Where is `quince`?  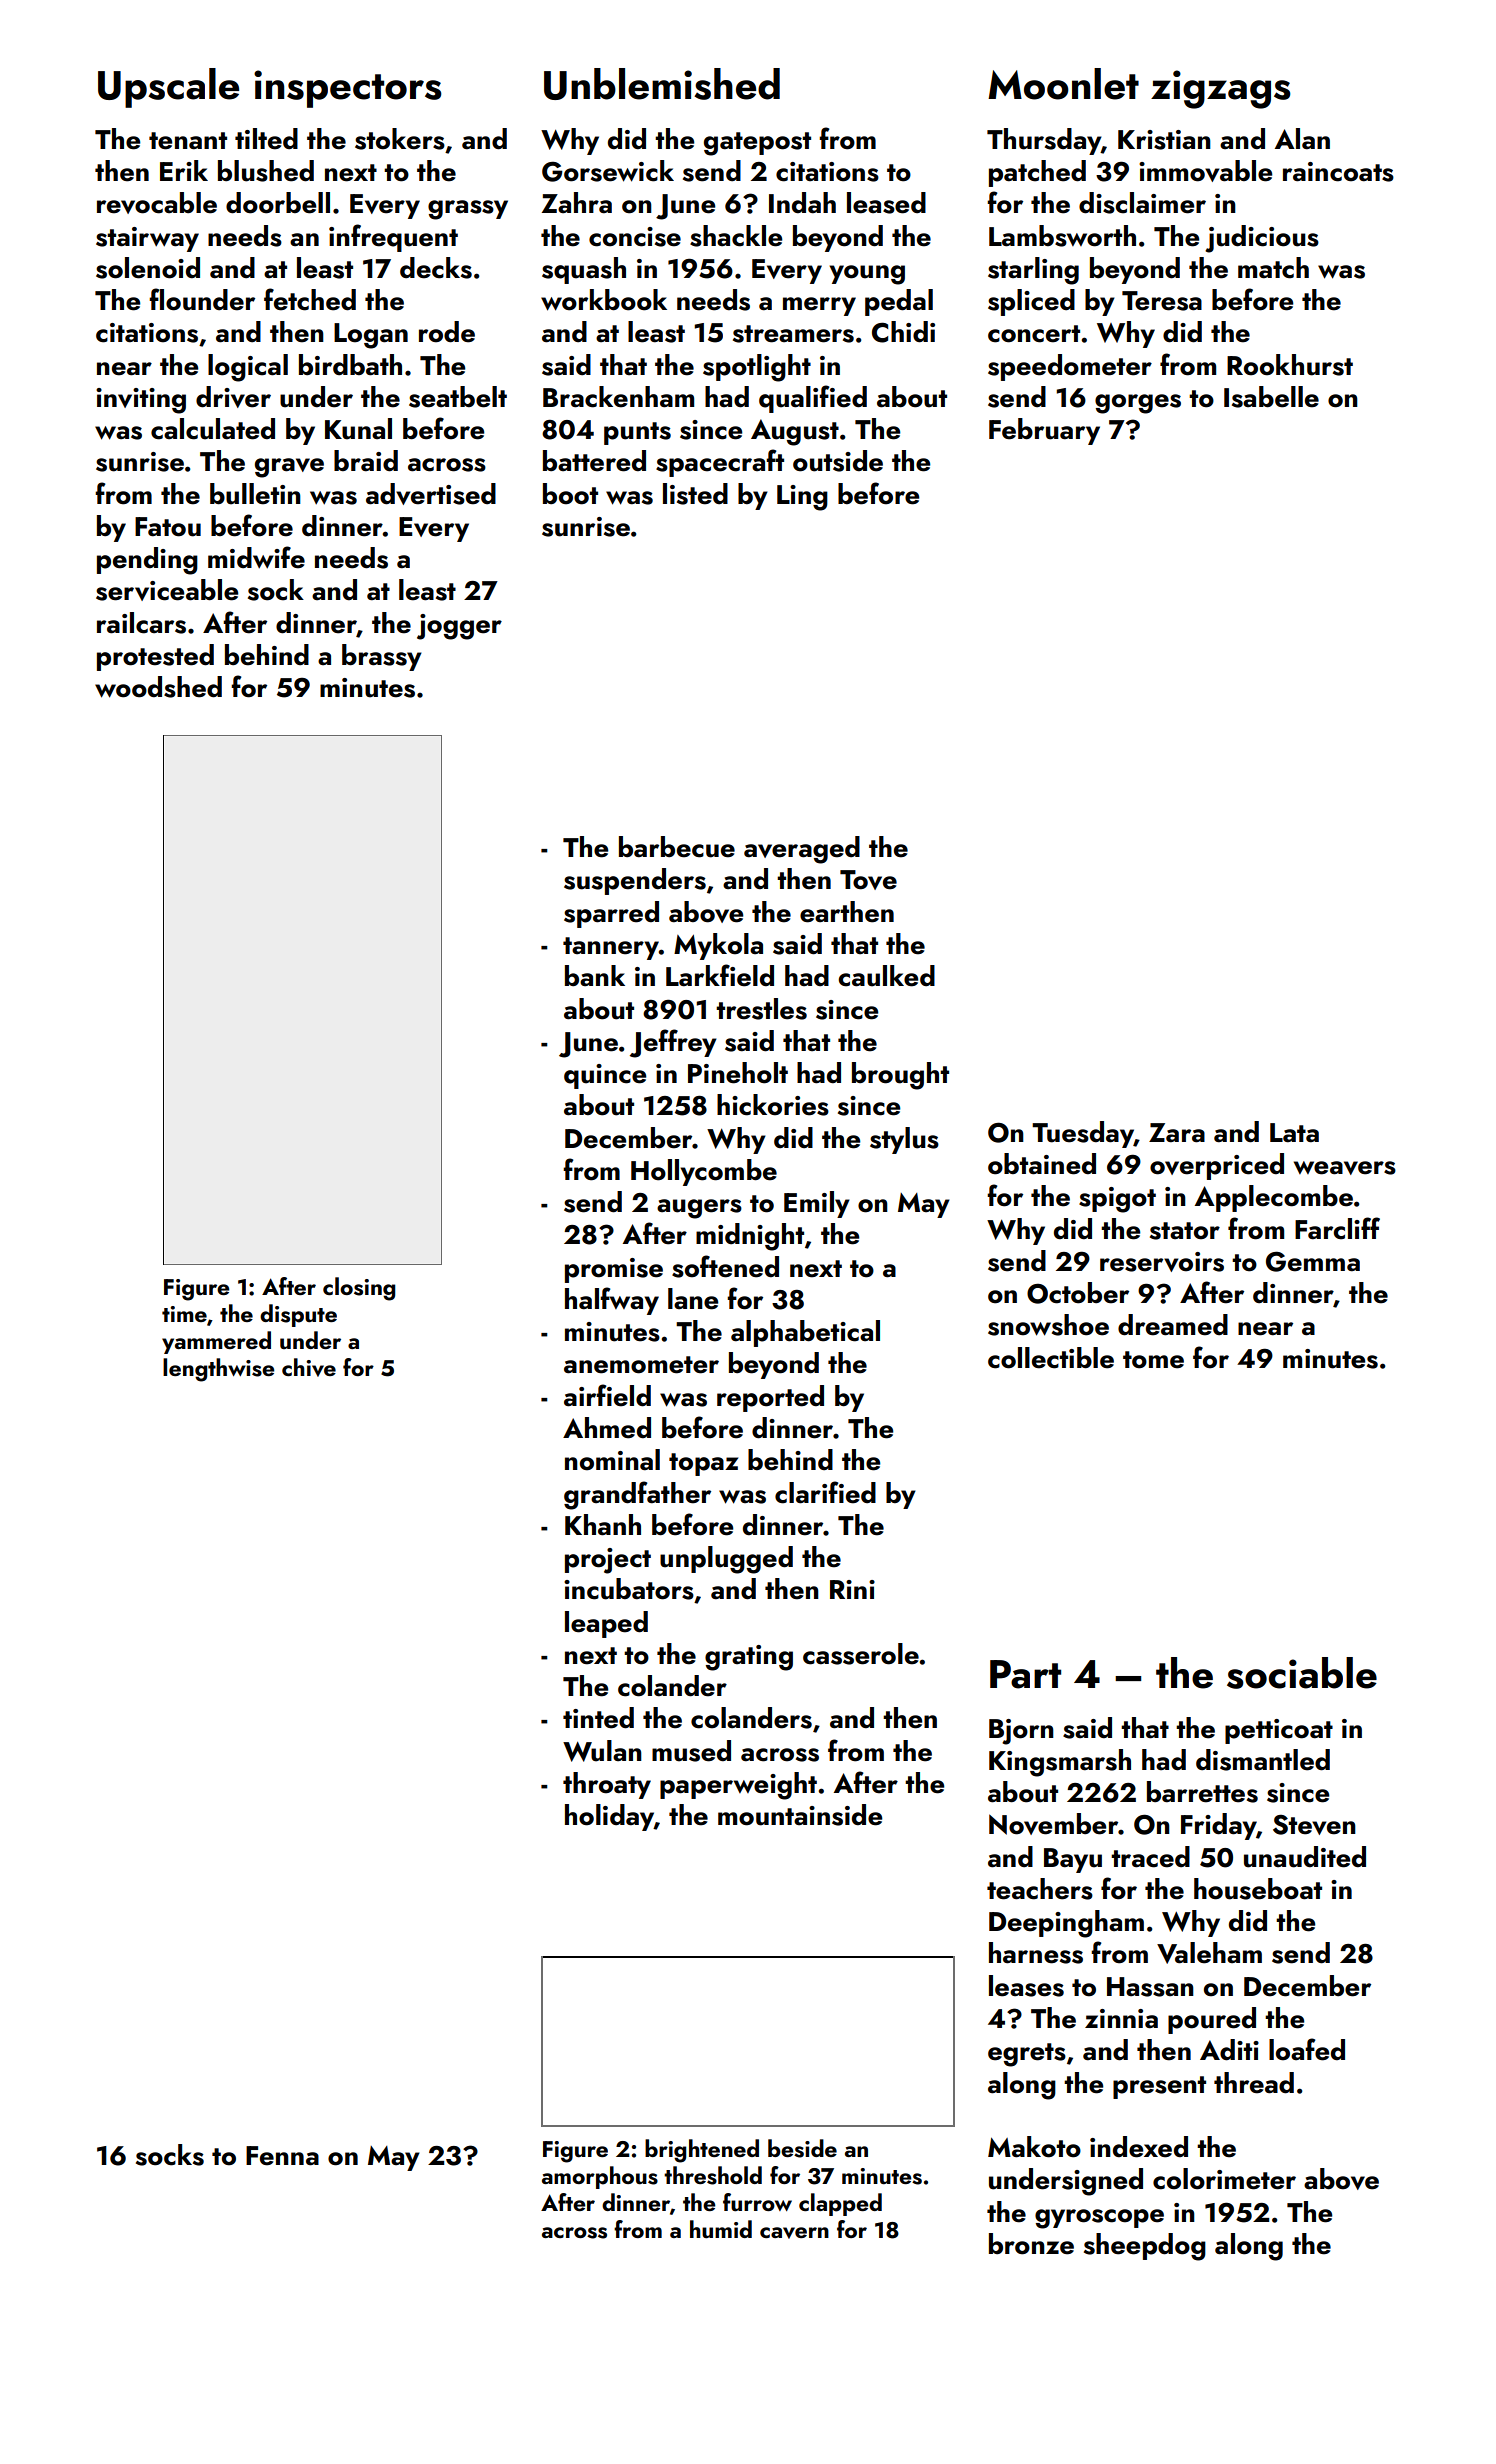
quince is located at coordinates (605, 1076).
